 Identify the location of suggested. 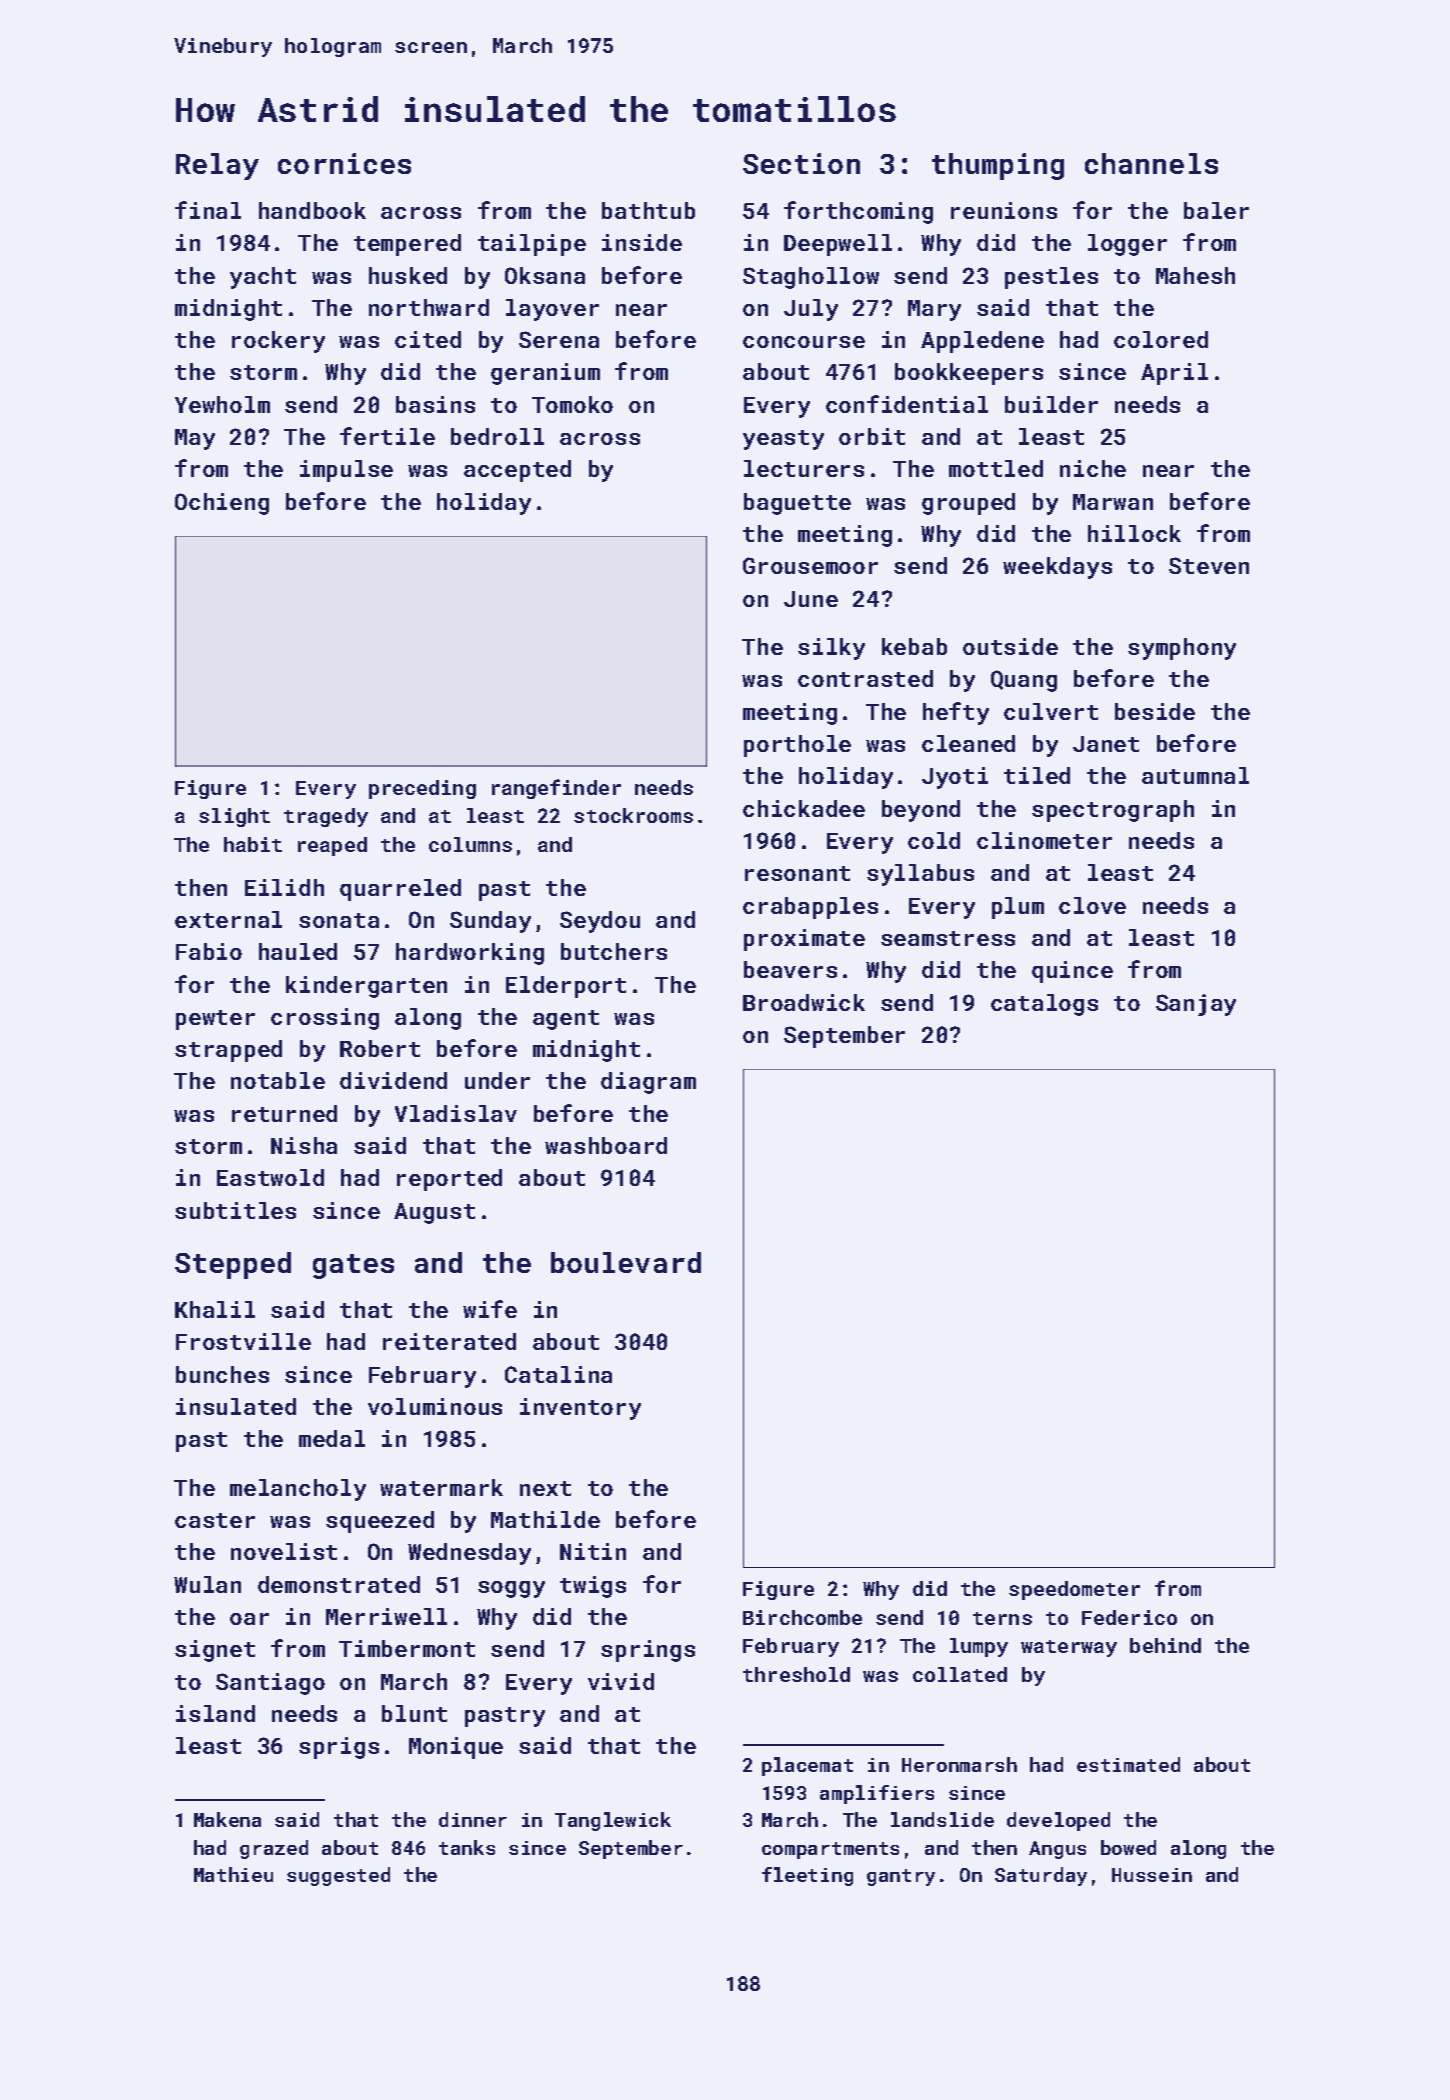
(338, 1876).
